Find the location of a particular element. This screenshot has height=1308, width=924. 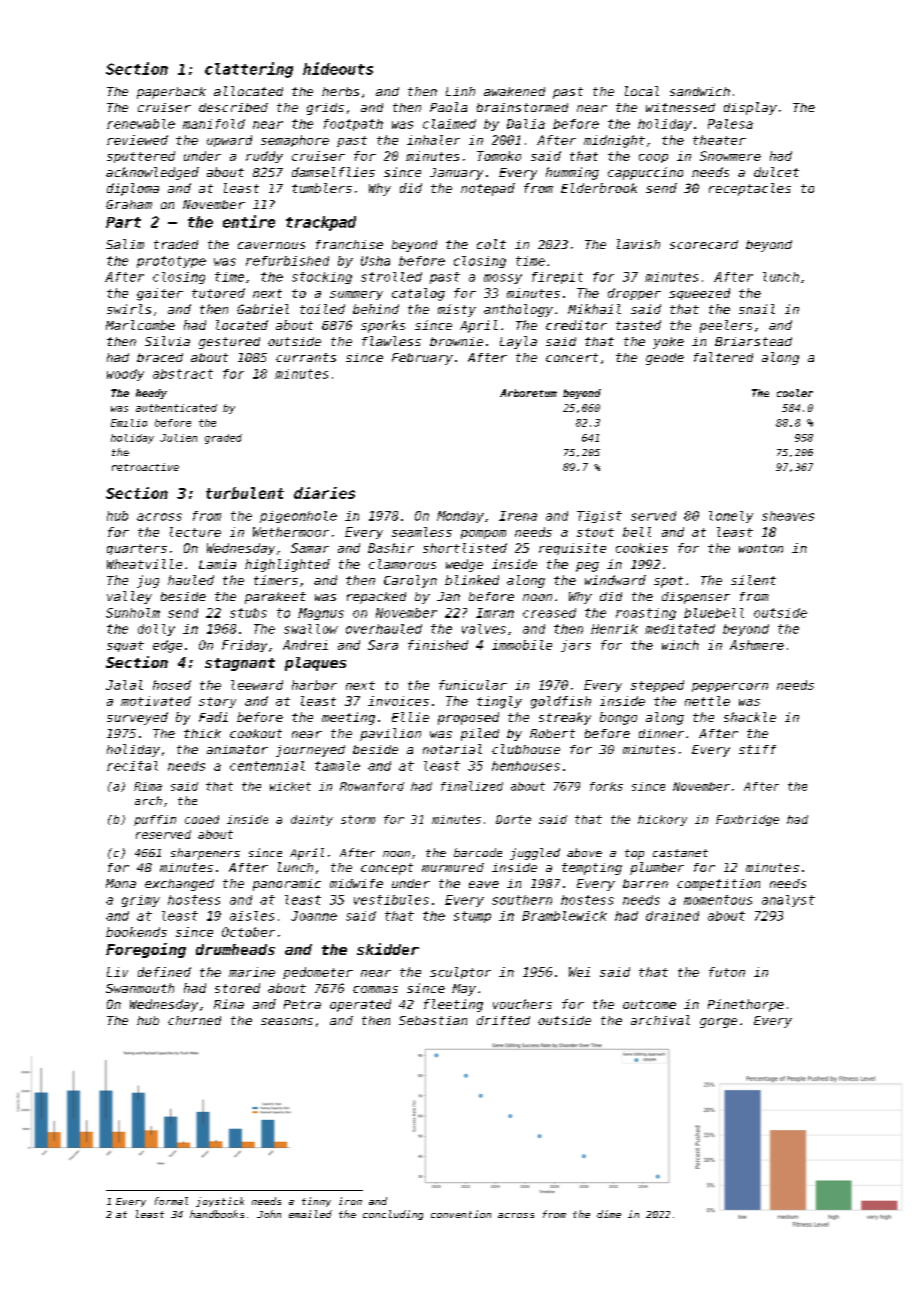

Irena is located at coordinates (518, 516).
